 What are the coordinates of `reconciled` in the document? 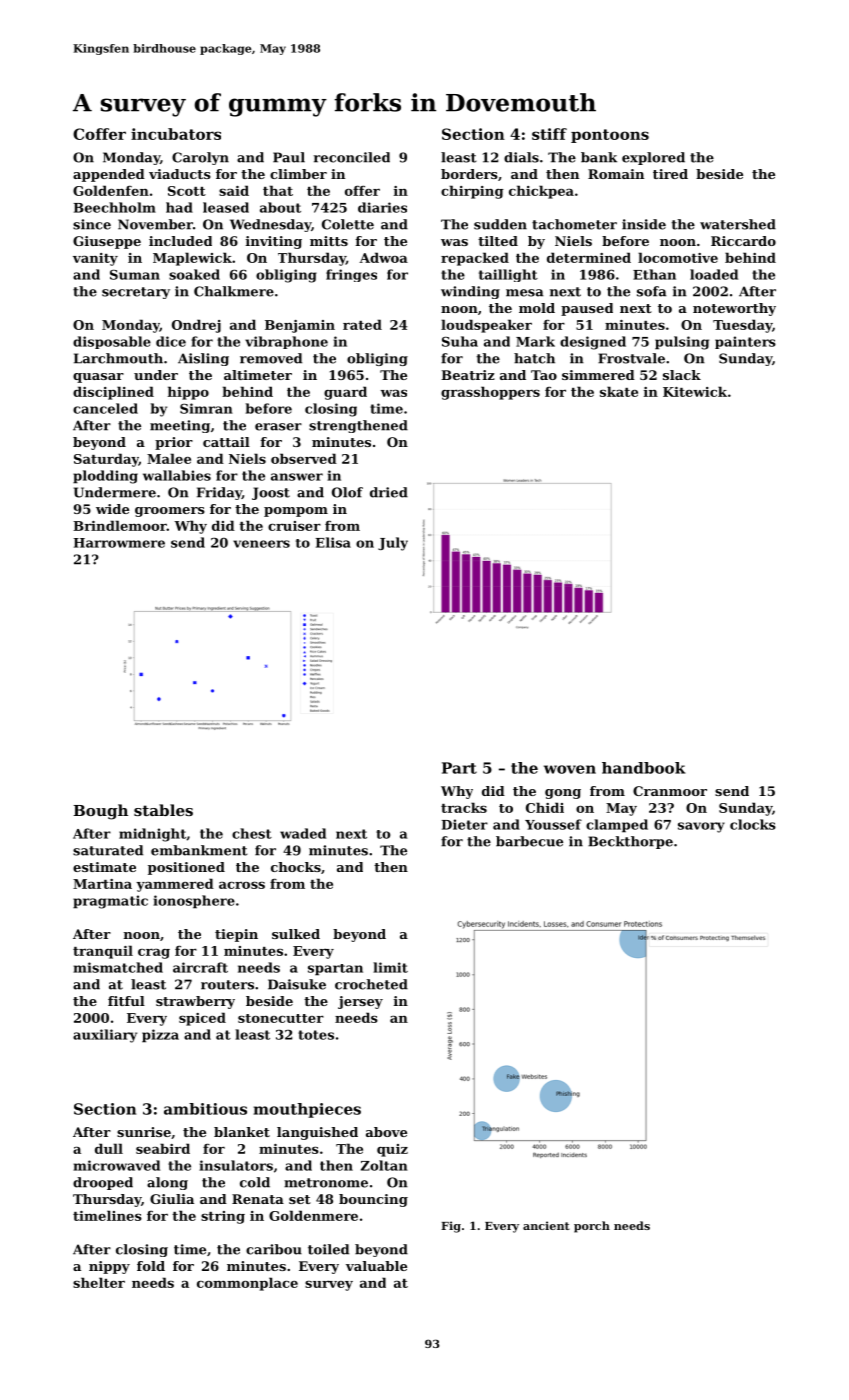 It's located at (352, 157).
